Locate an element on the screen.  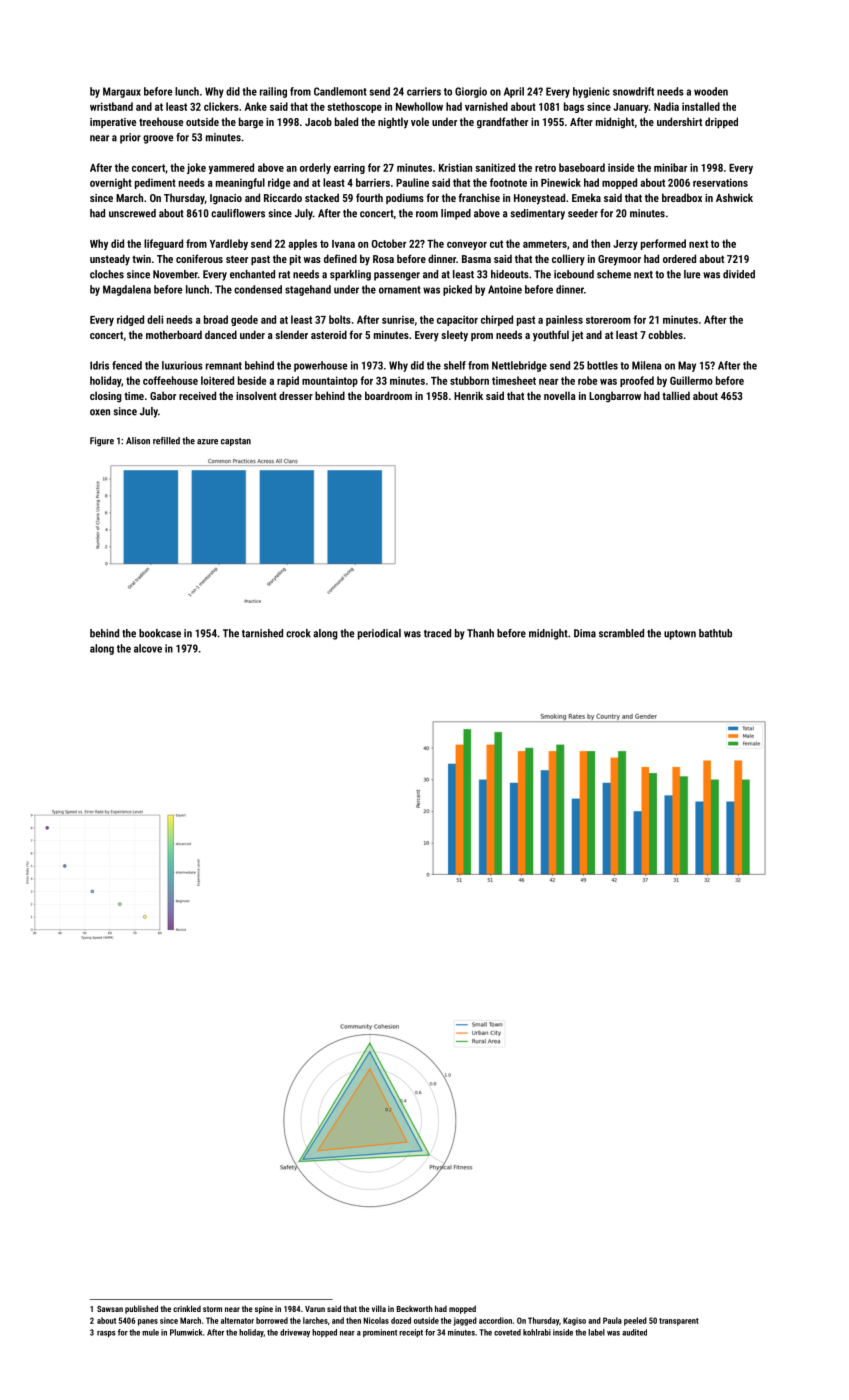
Candlemont is located at coordinates (340, 91).
